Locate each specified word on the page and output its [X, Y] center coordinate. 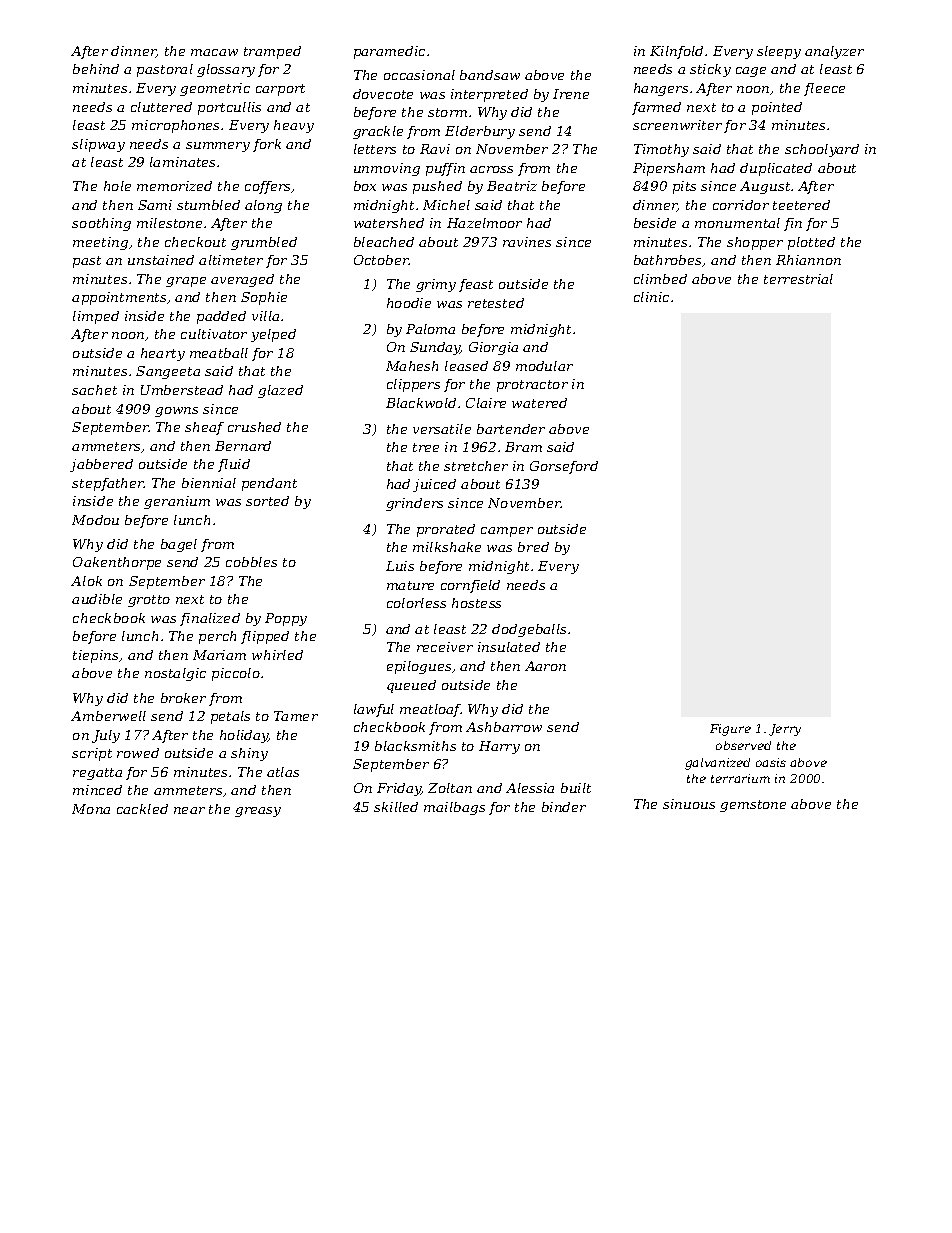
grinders [414, 504]
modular [544, 366]
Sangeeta [168, 372]
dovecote [383, 94]
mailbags [454, 808]
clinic [651, 297]
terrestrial [798, 279]
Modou [95, 520]
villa [265, 316]
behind [96, 69]
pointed [777, 108]
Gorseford [564, 467]
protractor [532, 386]
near [189, 810]
